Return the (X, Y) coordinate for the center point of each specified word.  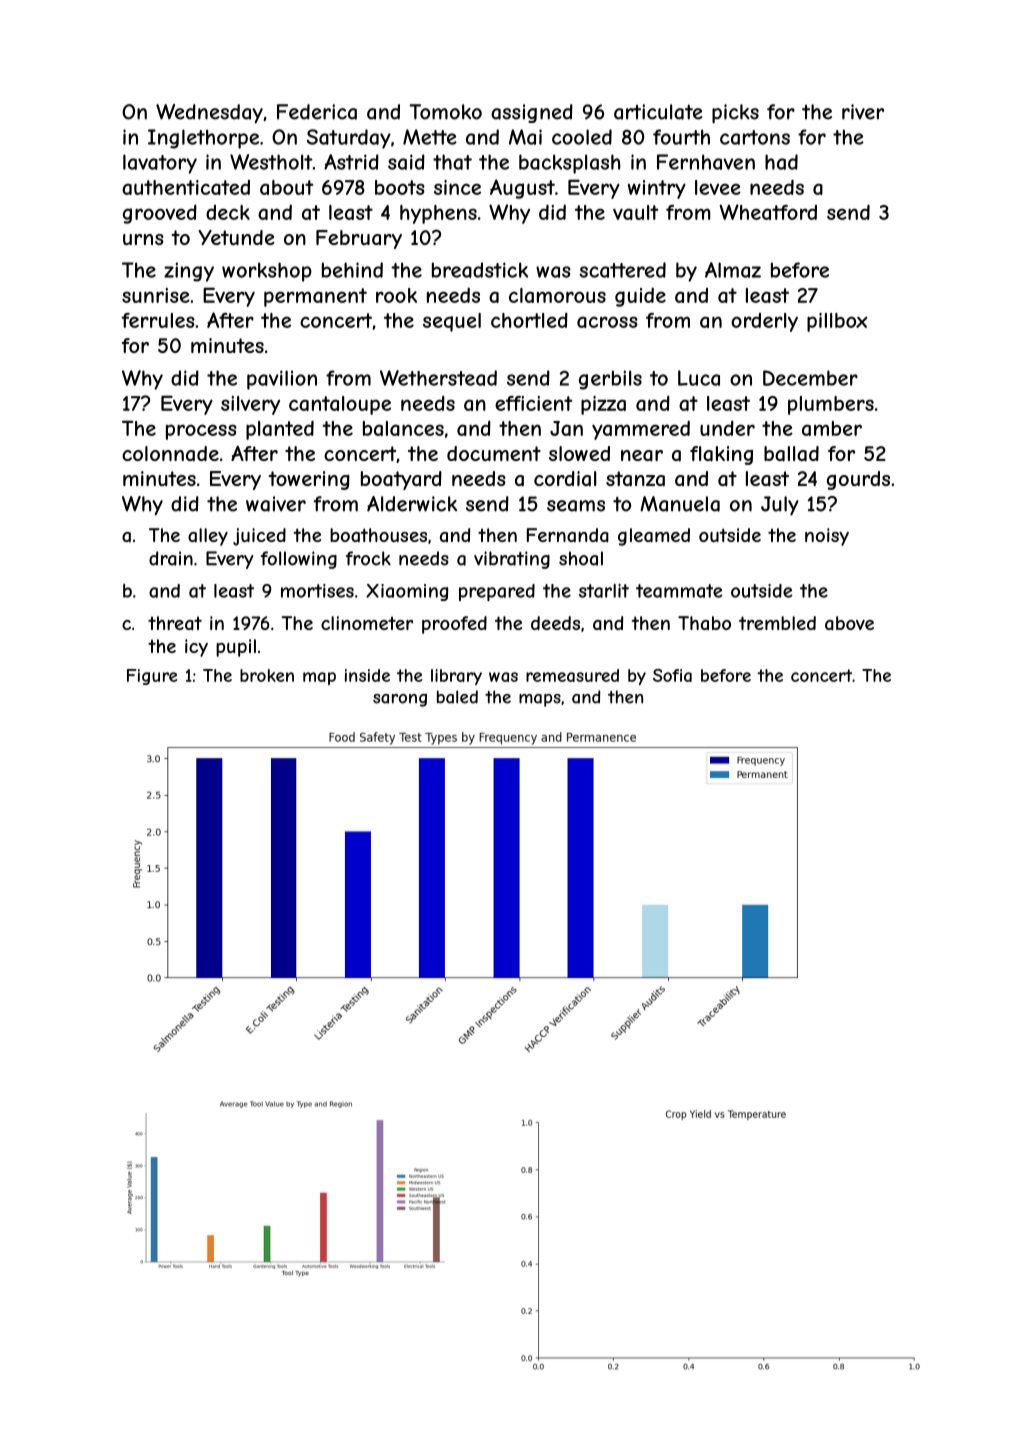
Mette (430, 137)
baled (457, 697)
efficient (533, 403)
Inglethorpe (203, 139)
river (863, 112)
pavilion (282, 380)
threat (175, 623)
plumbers (831, 405)
